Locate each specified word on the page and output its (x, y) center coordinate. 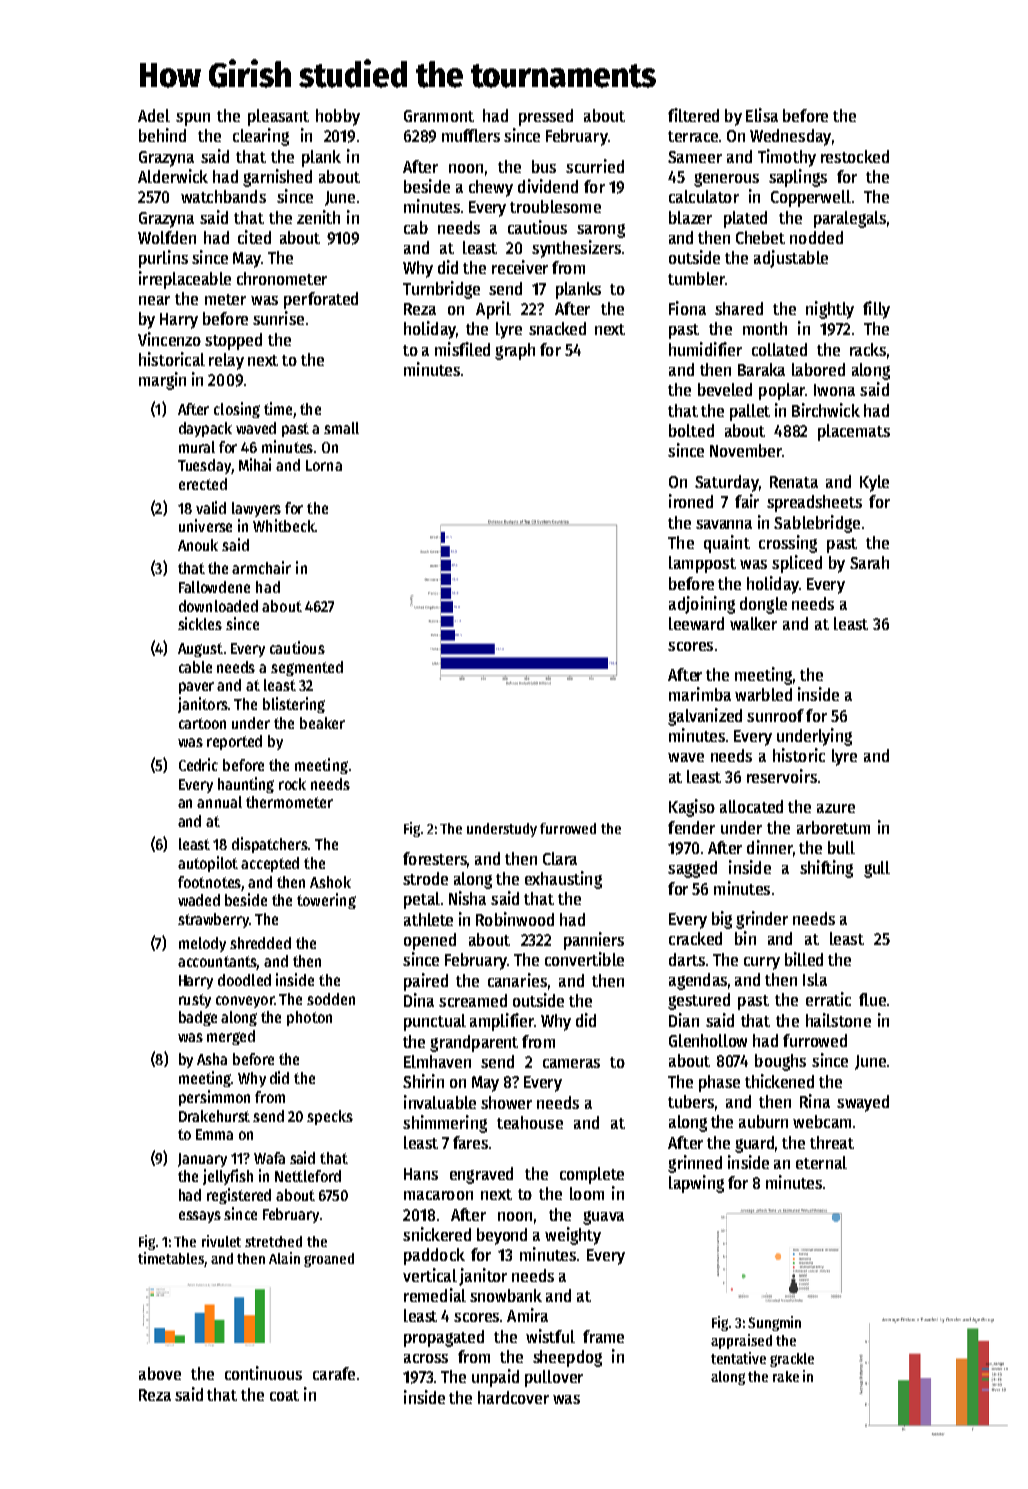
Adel (154, 115)
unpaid (495, 1378)
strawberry (213, 920)
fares (470, 1142)
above (160, 1373)
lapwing (696, 1184)
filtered (693, 115)
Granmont (439, 116)
